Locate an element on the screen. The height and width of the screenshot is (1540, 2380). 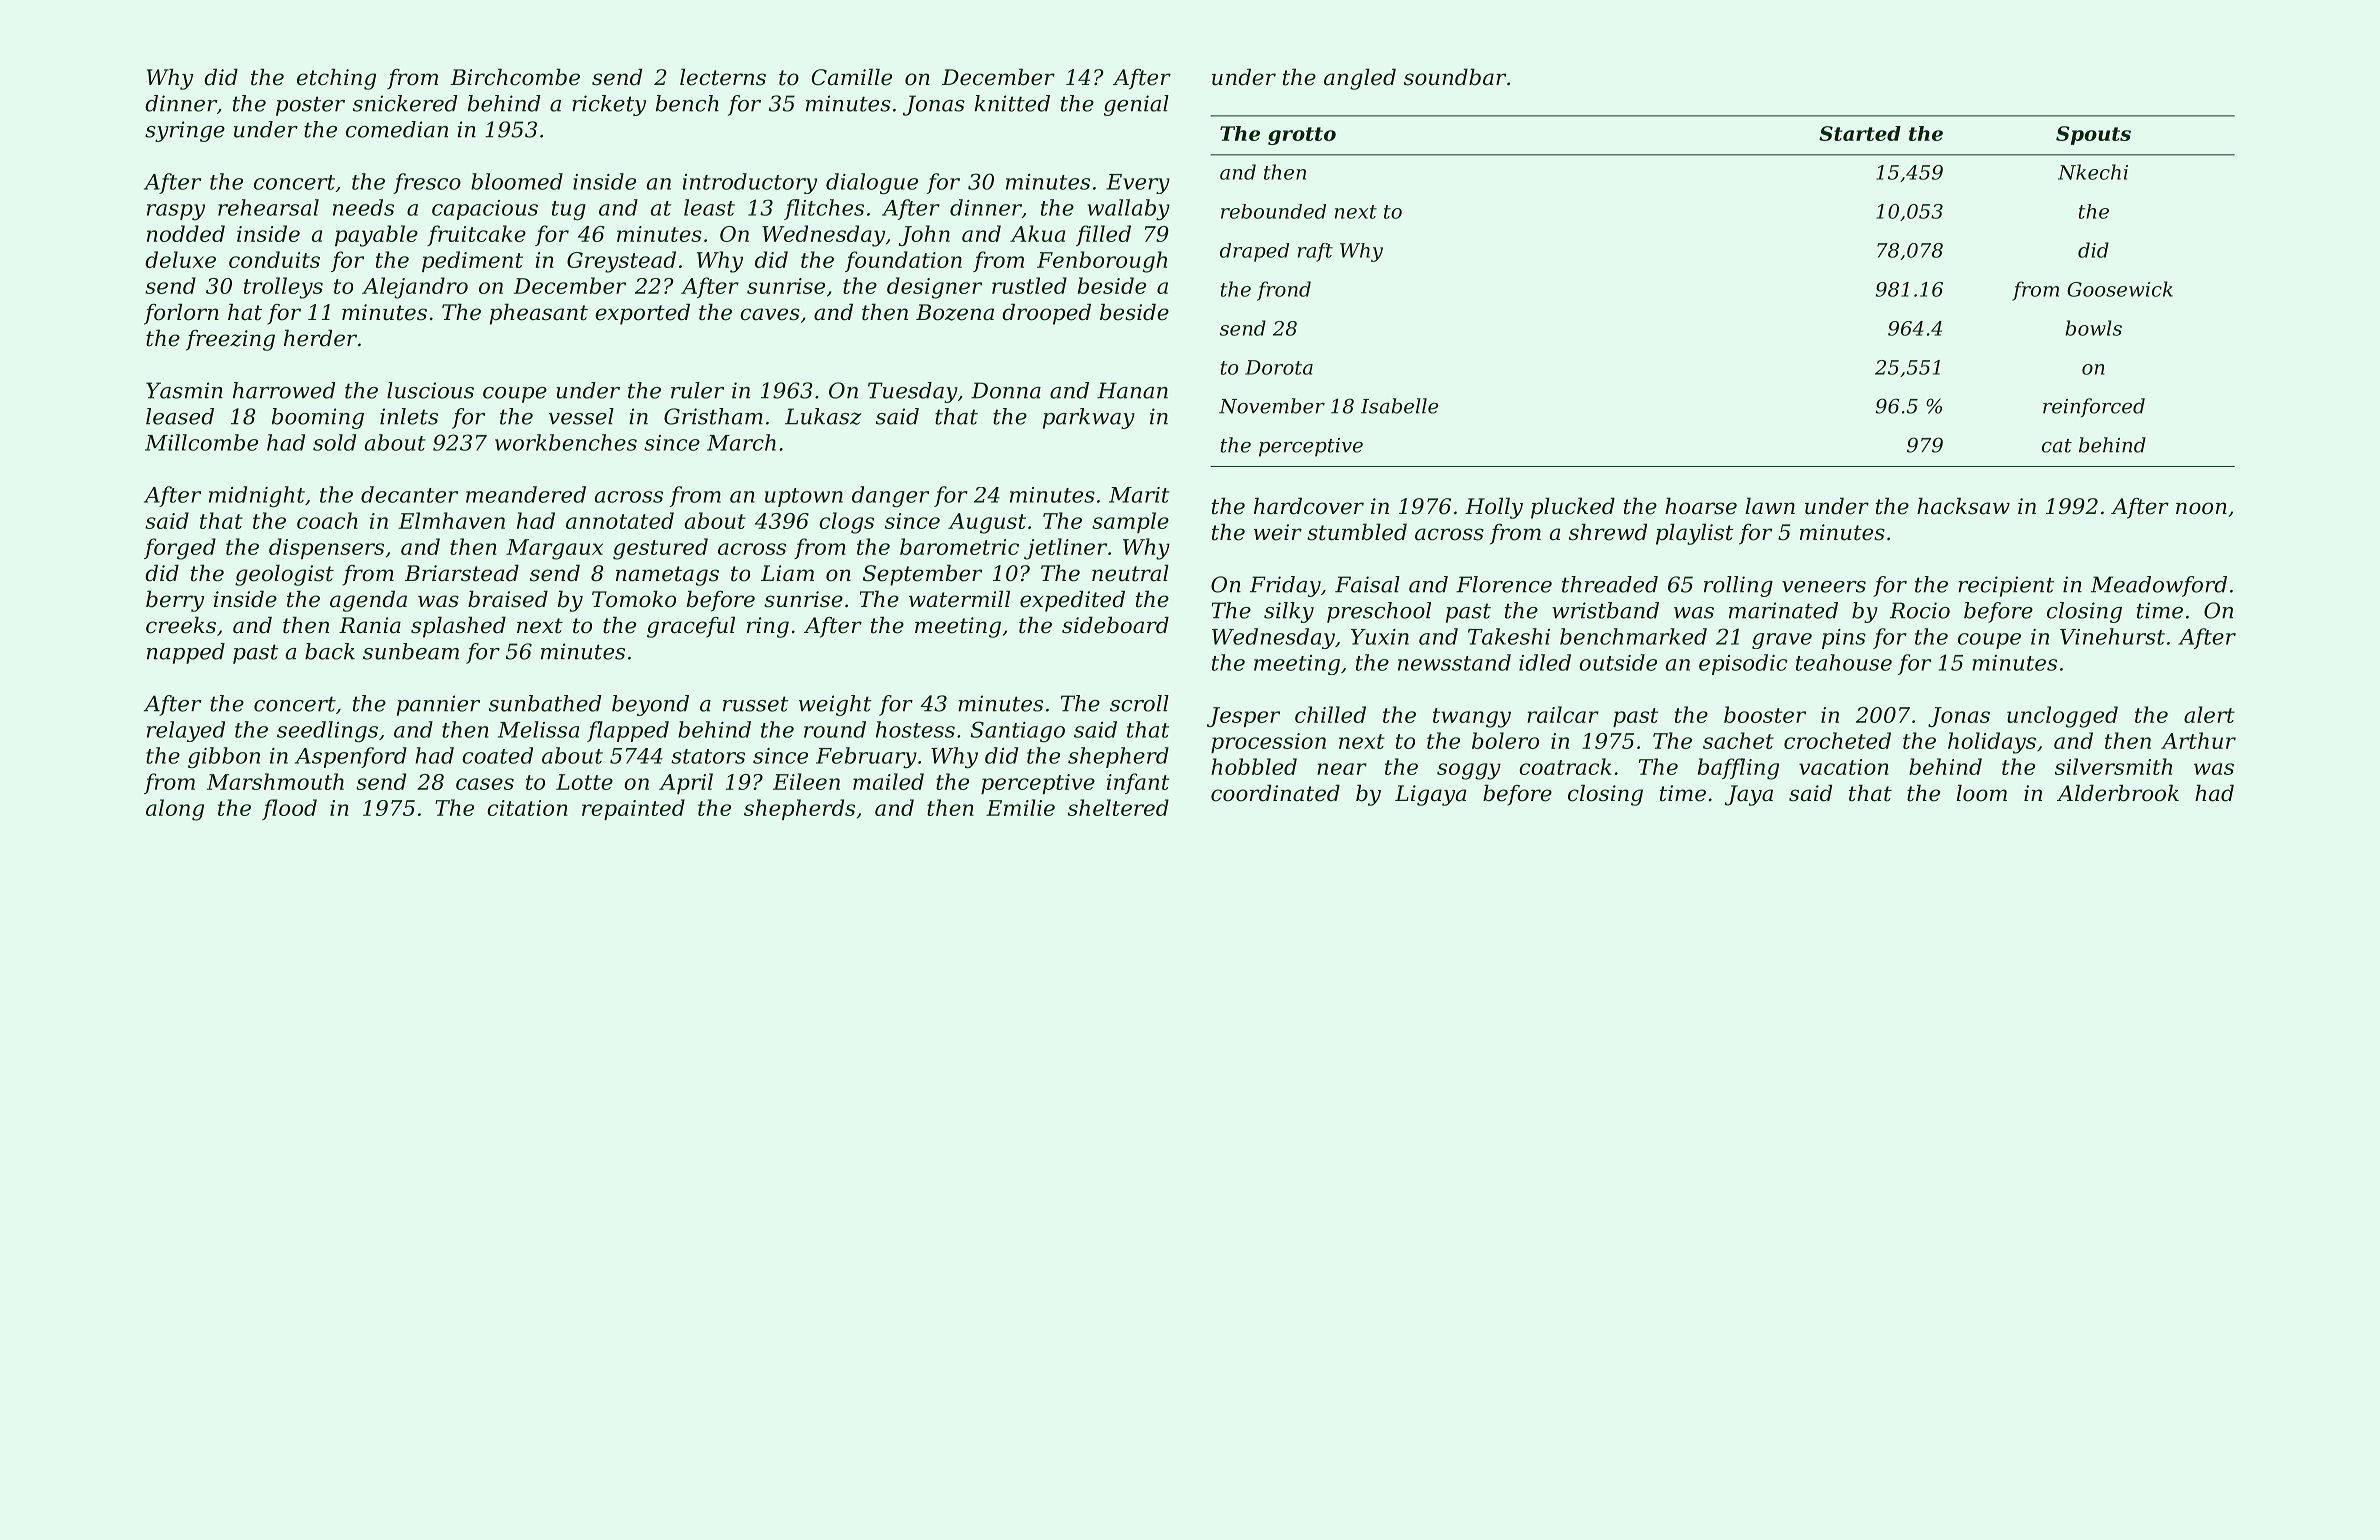
Started is located at coordinates (1860, 133).
